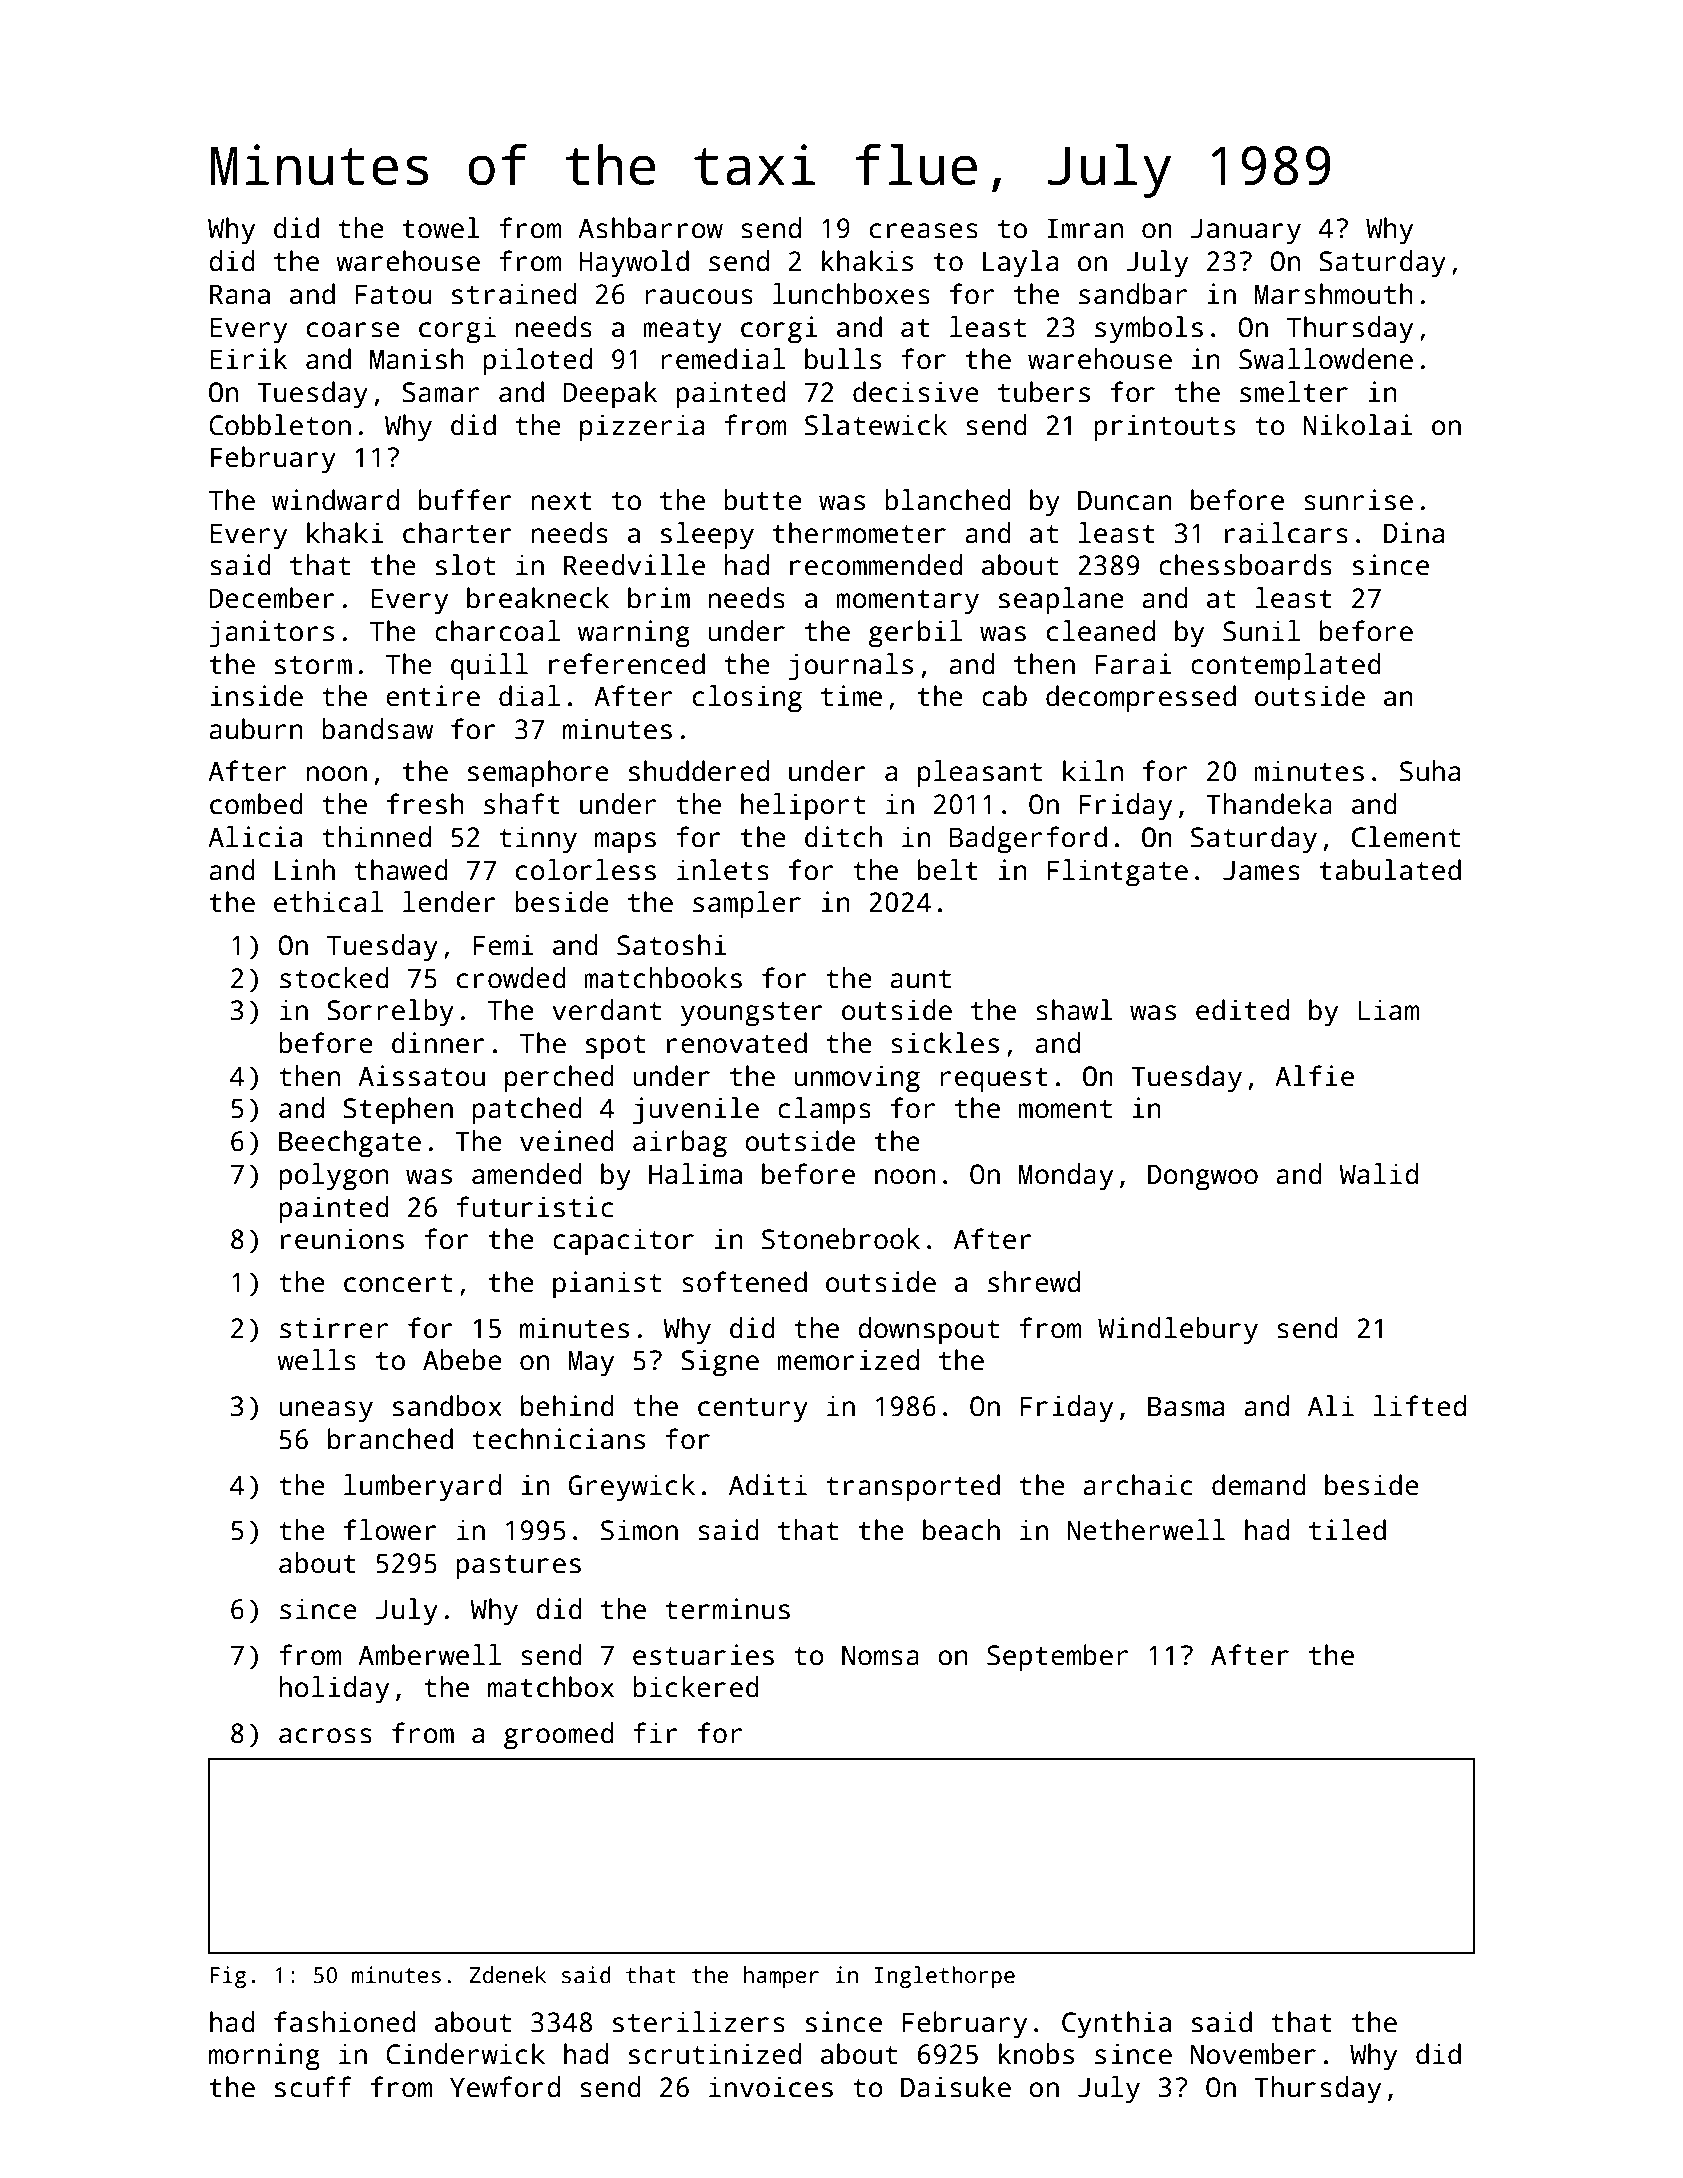  I want to click on edited, so click(1242, 1010).
